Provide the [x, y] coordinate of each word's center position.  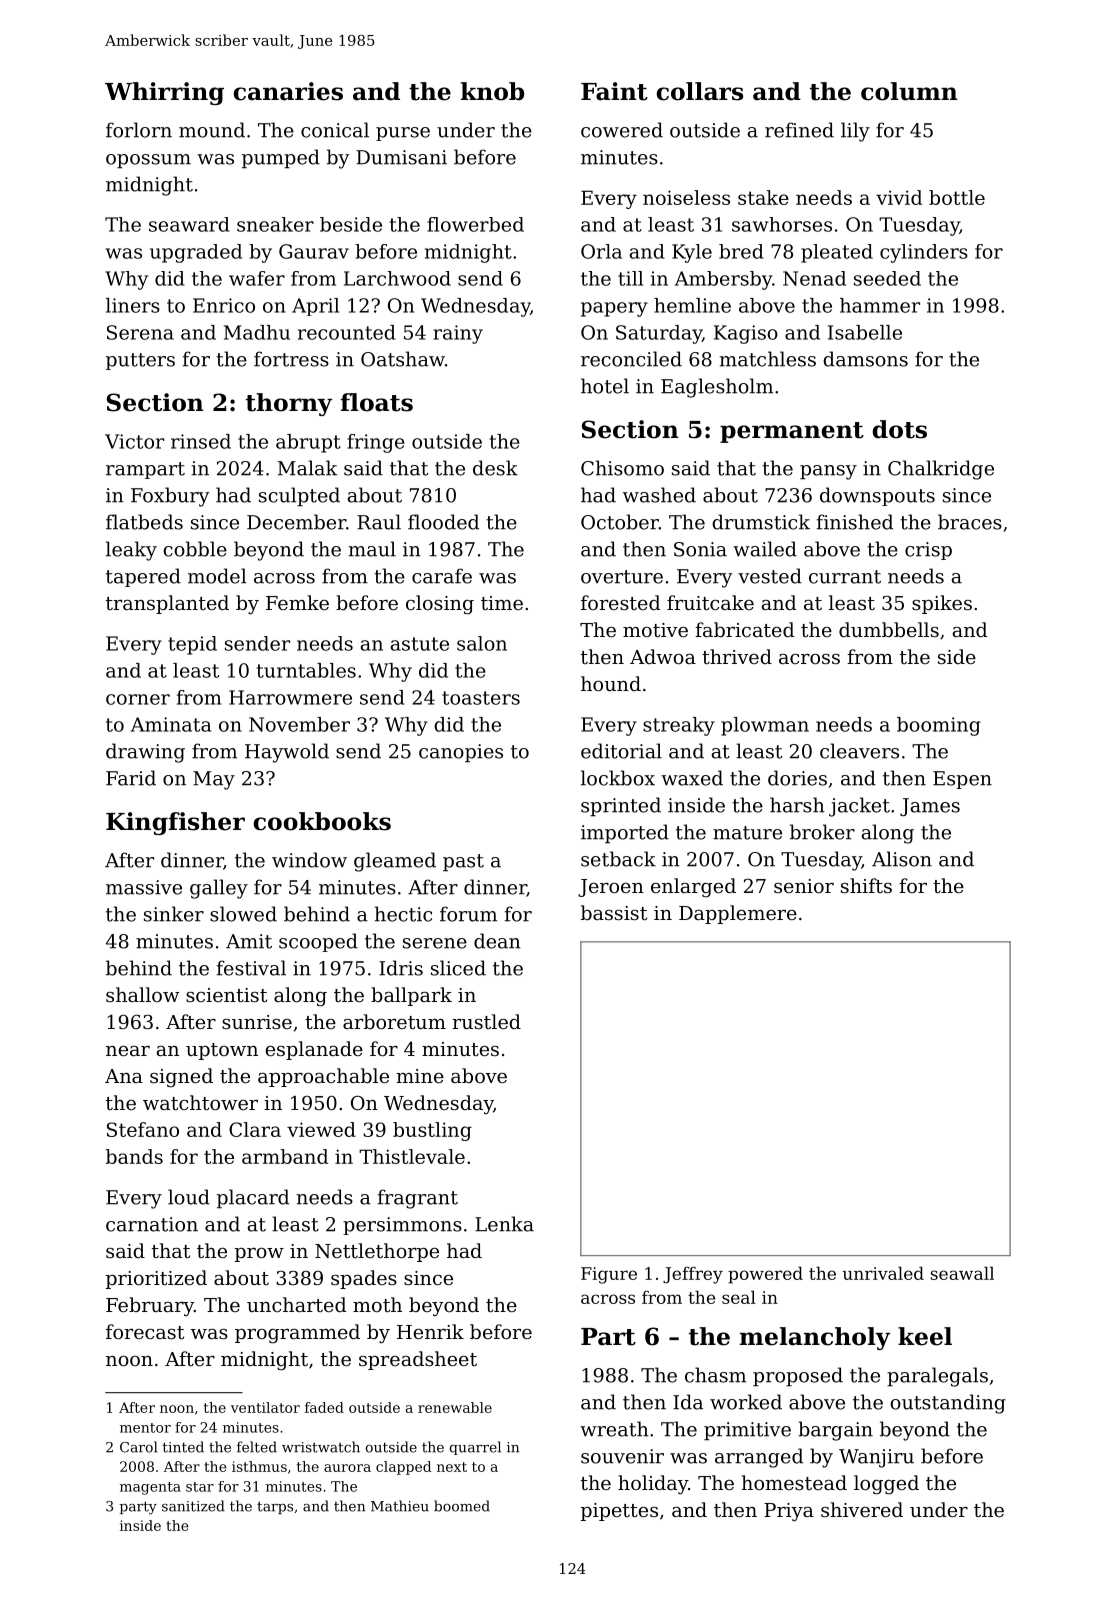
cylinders [924, 253]
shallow [142, 994]
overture [622, 577]
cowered [622, 130]
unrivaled [883, 1273]
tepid [192, 645]
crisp [928, 551]
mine [420, 1076]
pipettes [619, 1512]
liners [133, 305]
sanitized [193, 1506]
